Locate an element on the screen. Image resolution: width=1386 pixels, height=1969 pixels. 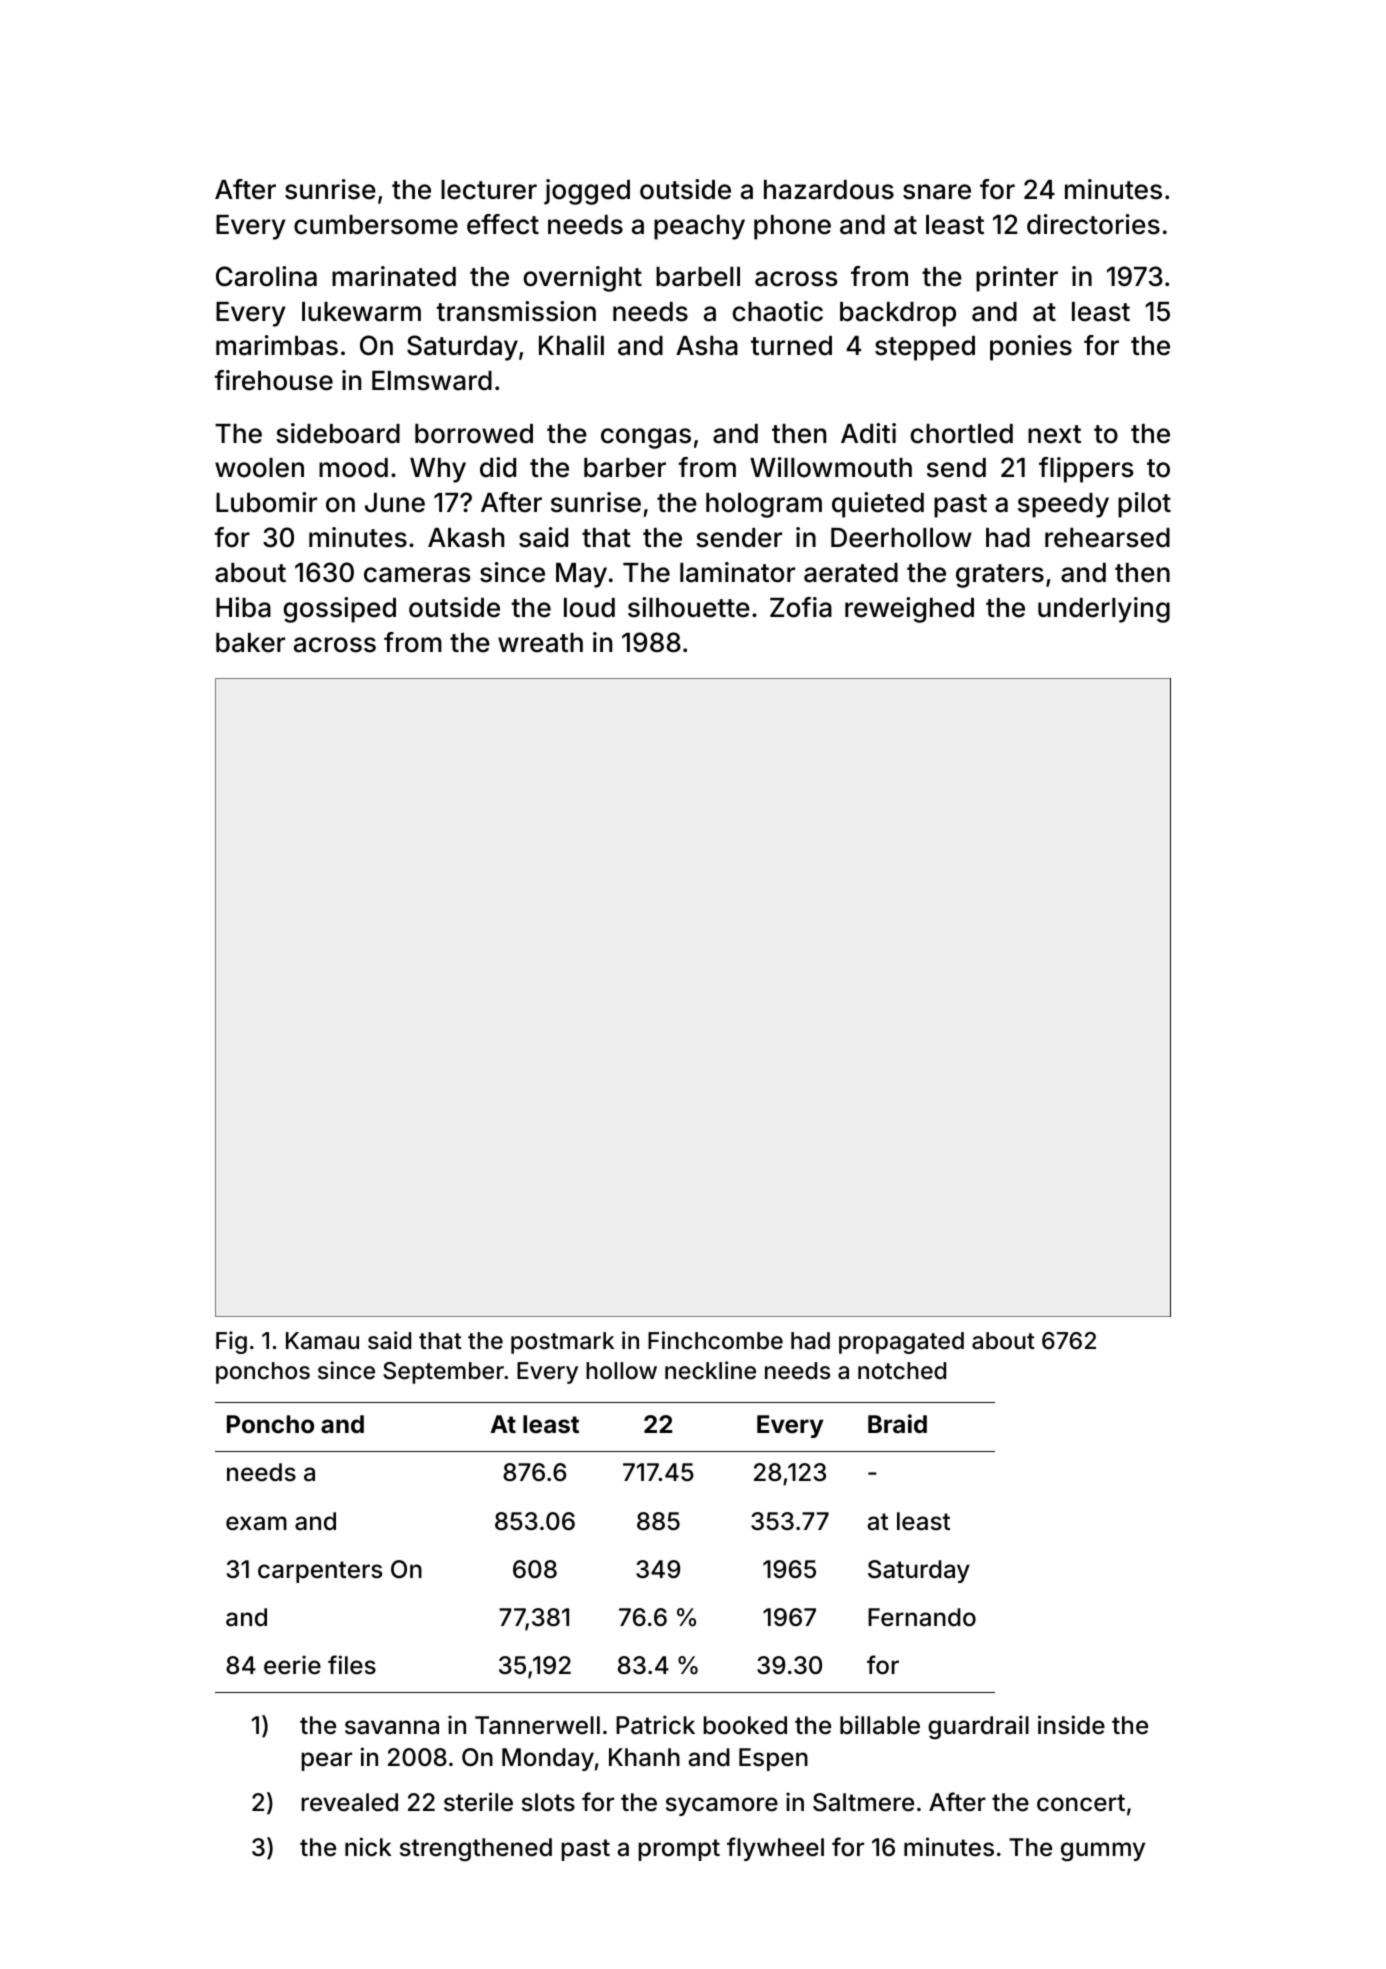
postmark is located at coordinates (562, 1343).
